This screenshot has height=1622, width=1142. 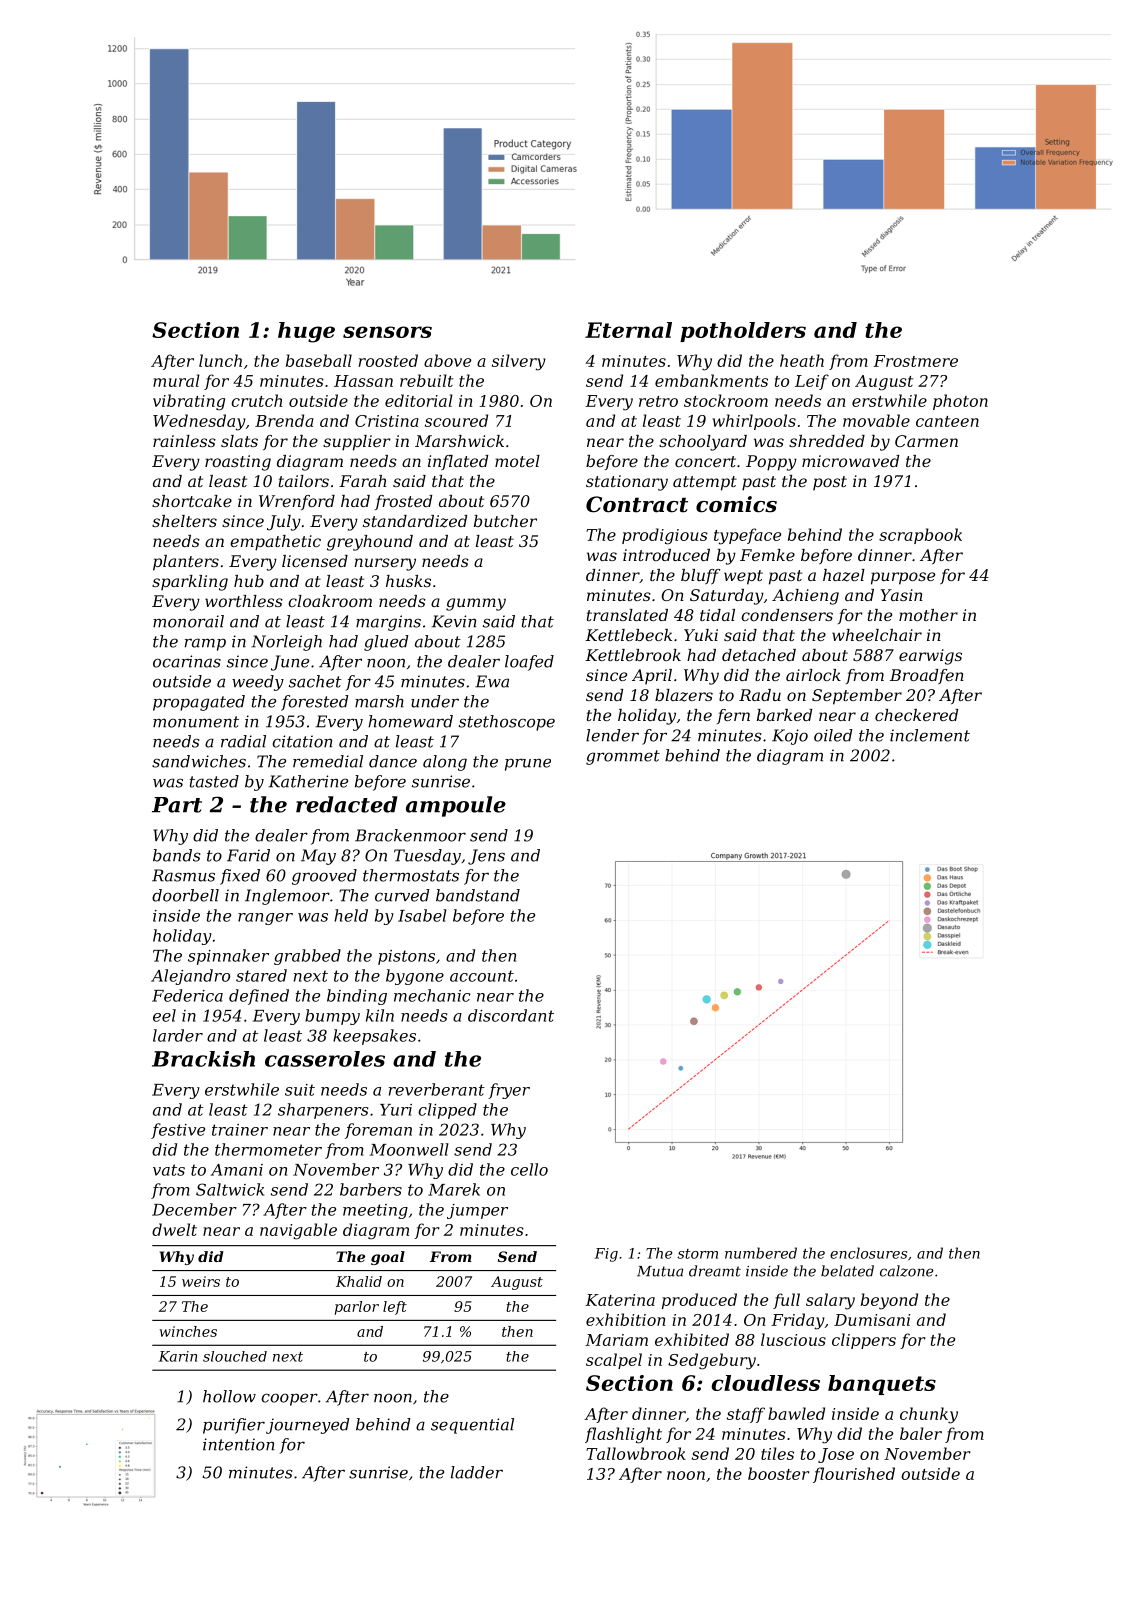 What do you see at coordinates (238, 1444) in the screenshot?
I see `intention` at bounding box center [238, 1444].
